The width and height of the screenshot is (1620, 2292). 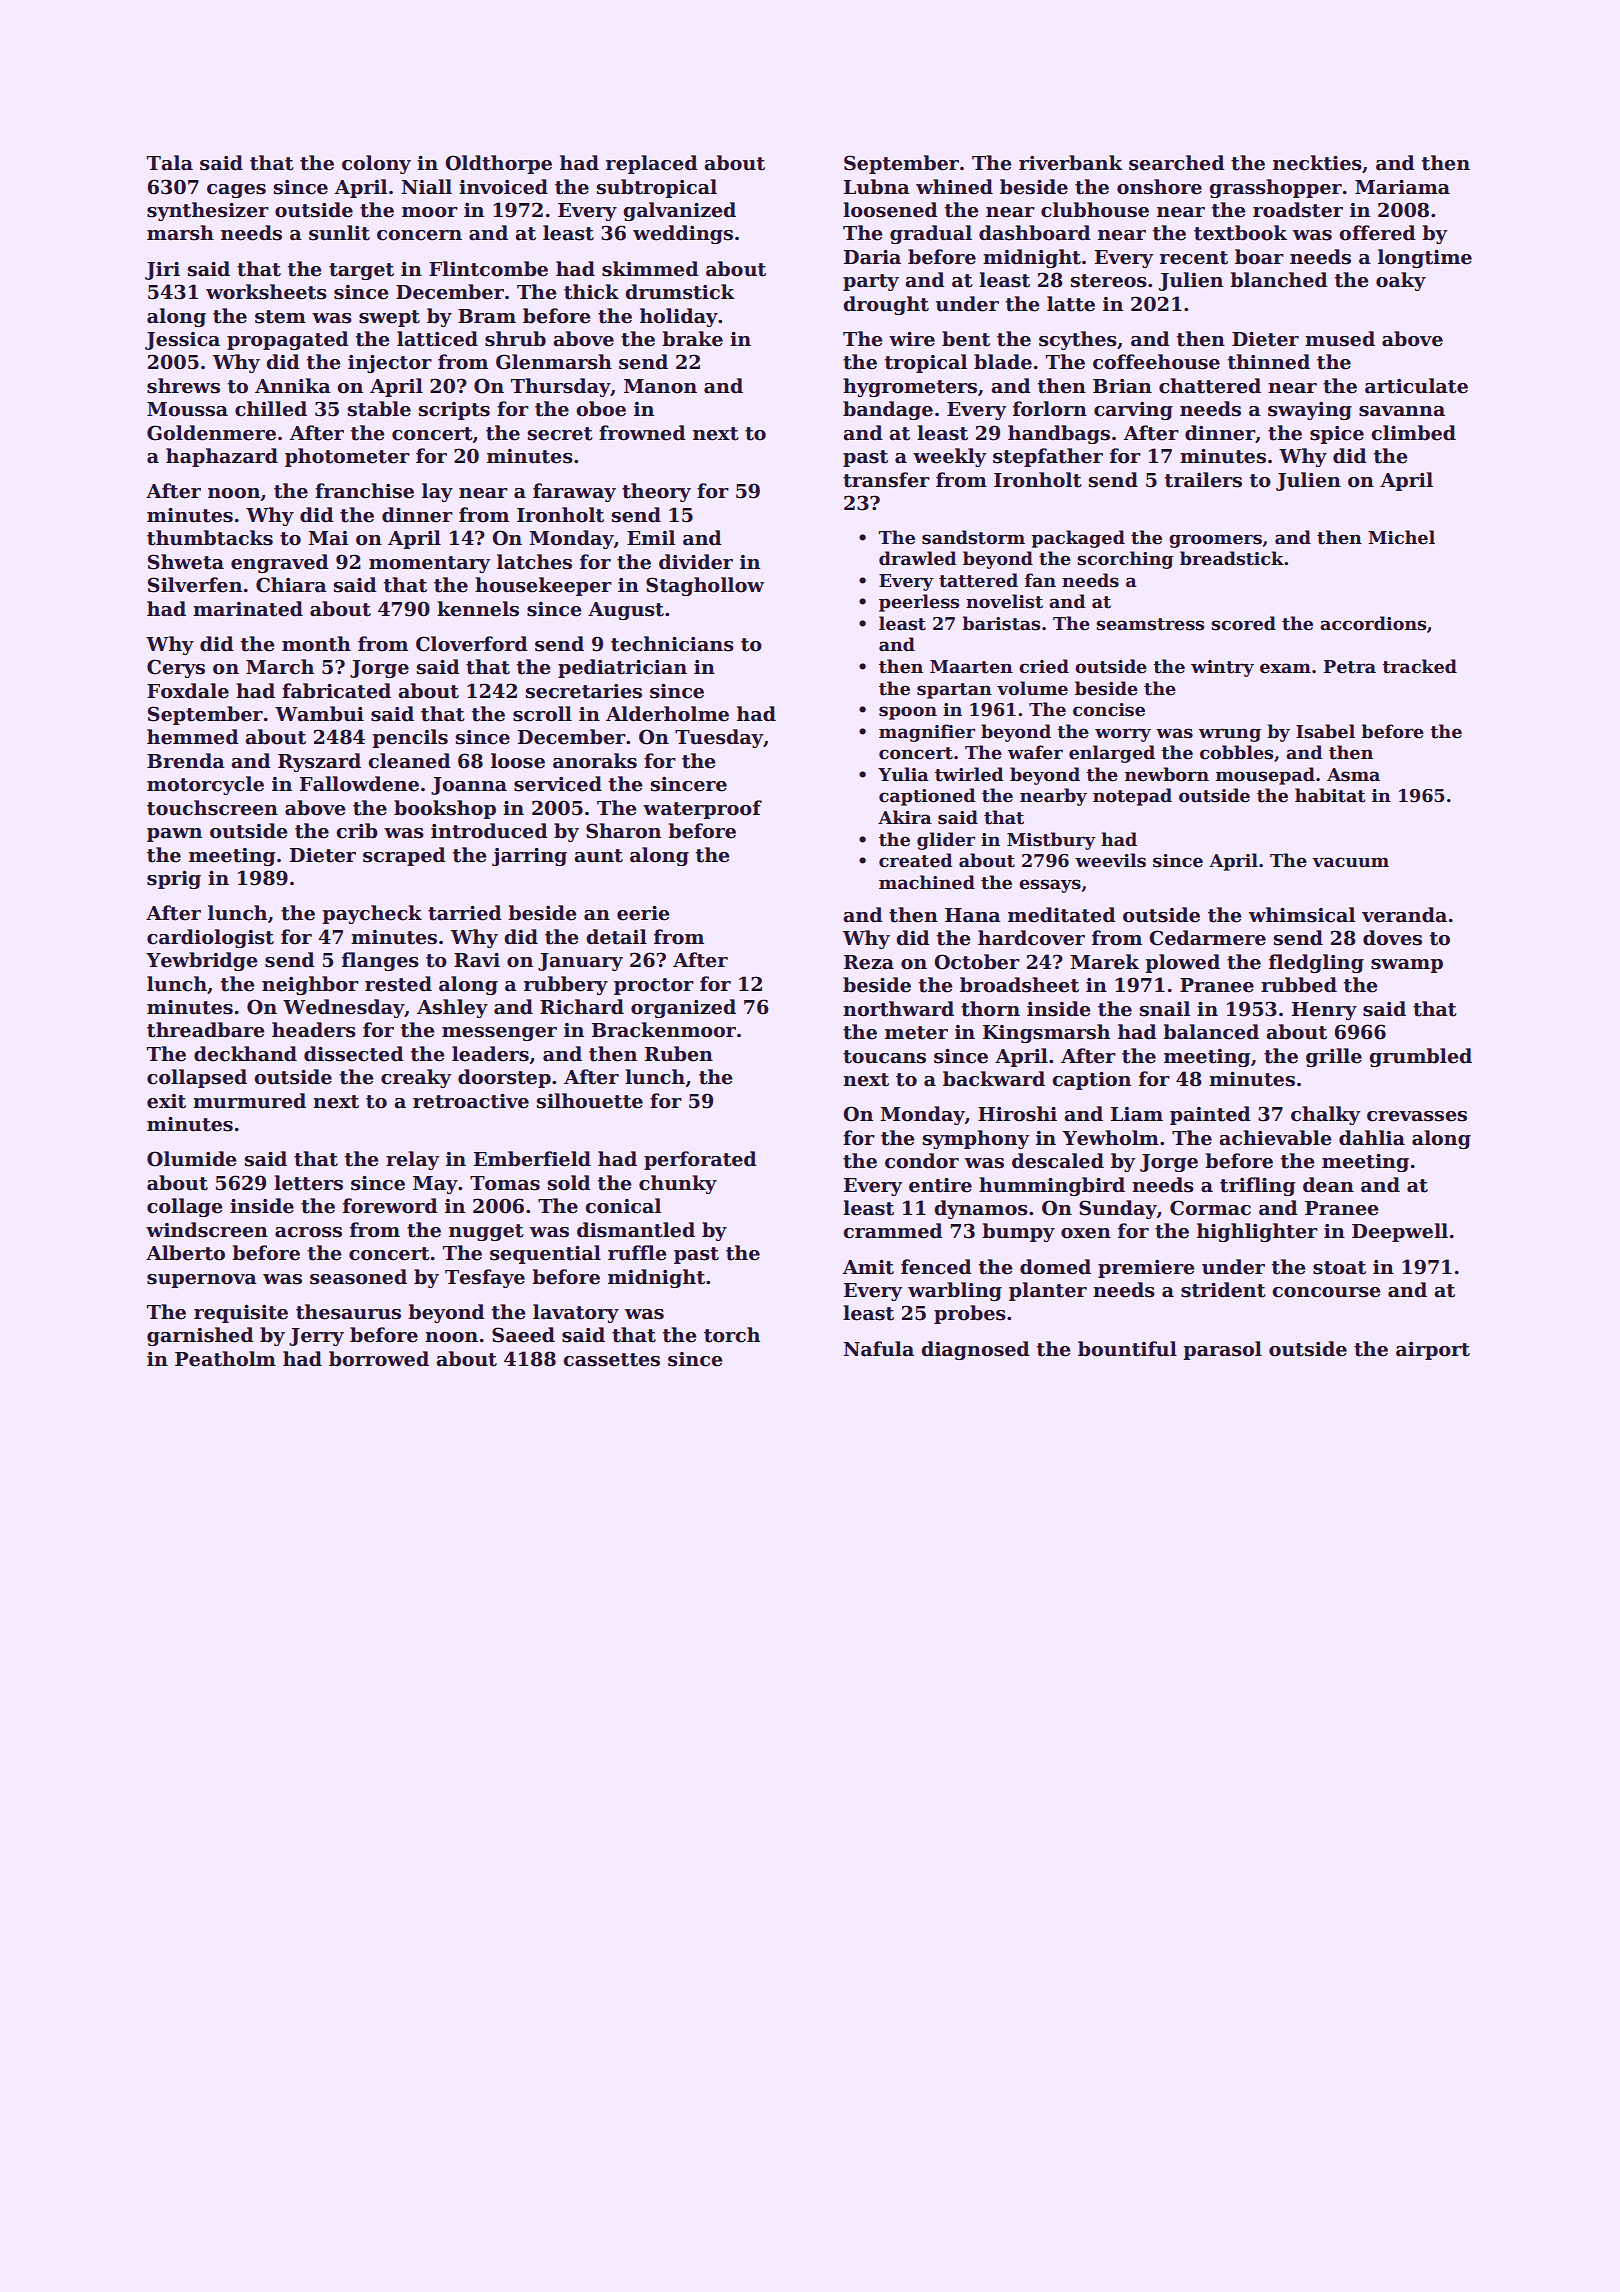 I want to click on drawled, so click(x=918, y=558).
